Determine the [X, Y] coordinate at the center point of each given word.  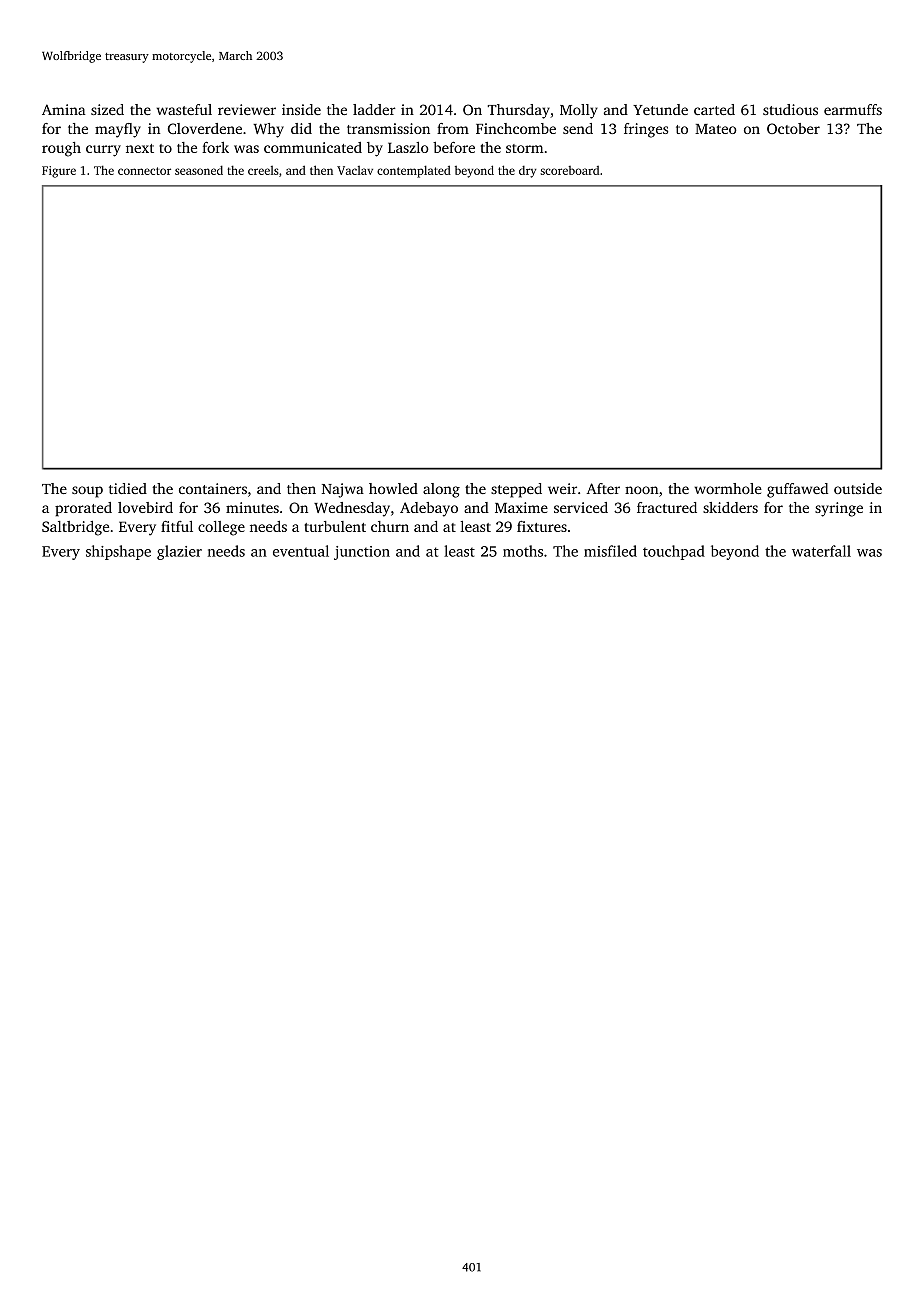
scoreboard [569, 170]
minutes [252, 507]
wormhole [728, 488]
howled [393, 488]
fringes [646, 130]
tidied [128, 488]
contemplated [414, 171]
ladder [374, 109]
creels [263, 170]
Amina [64, 109]
